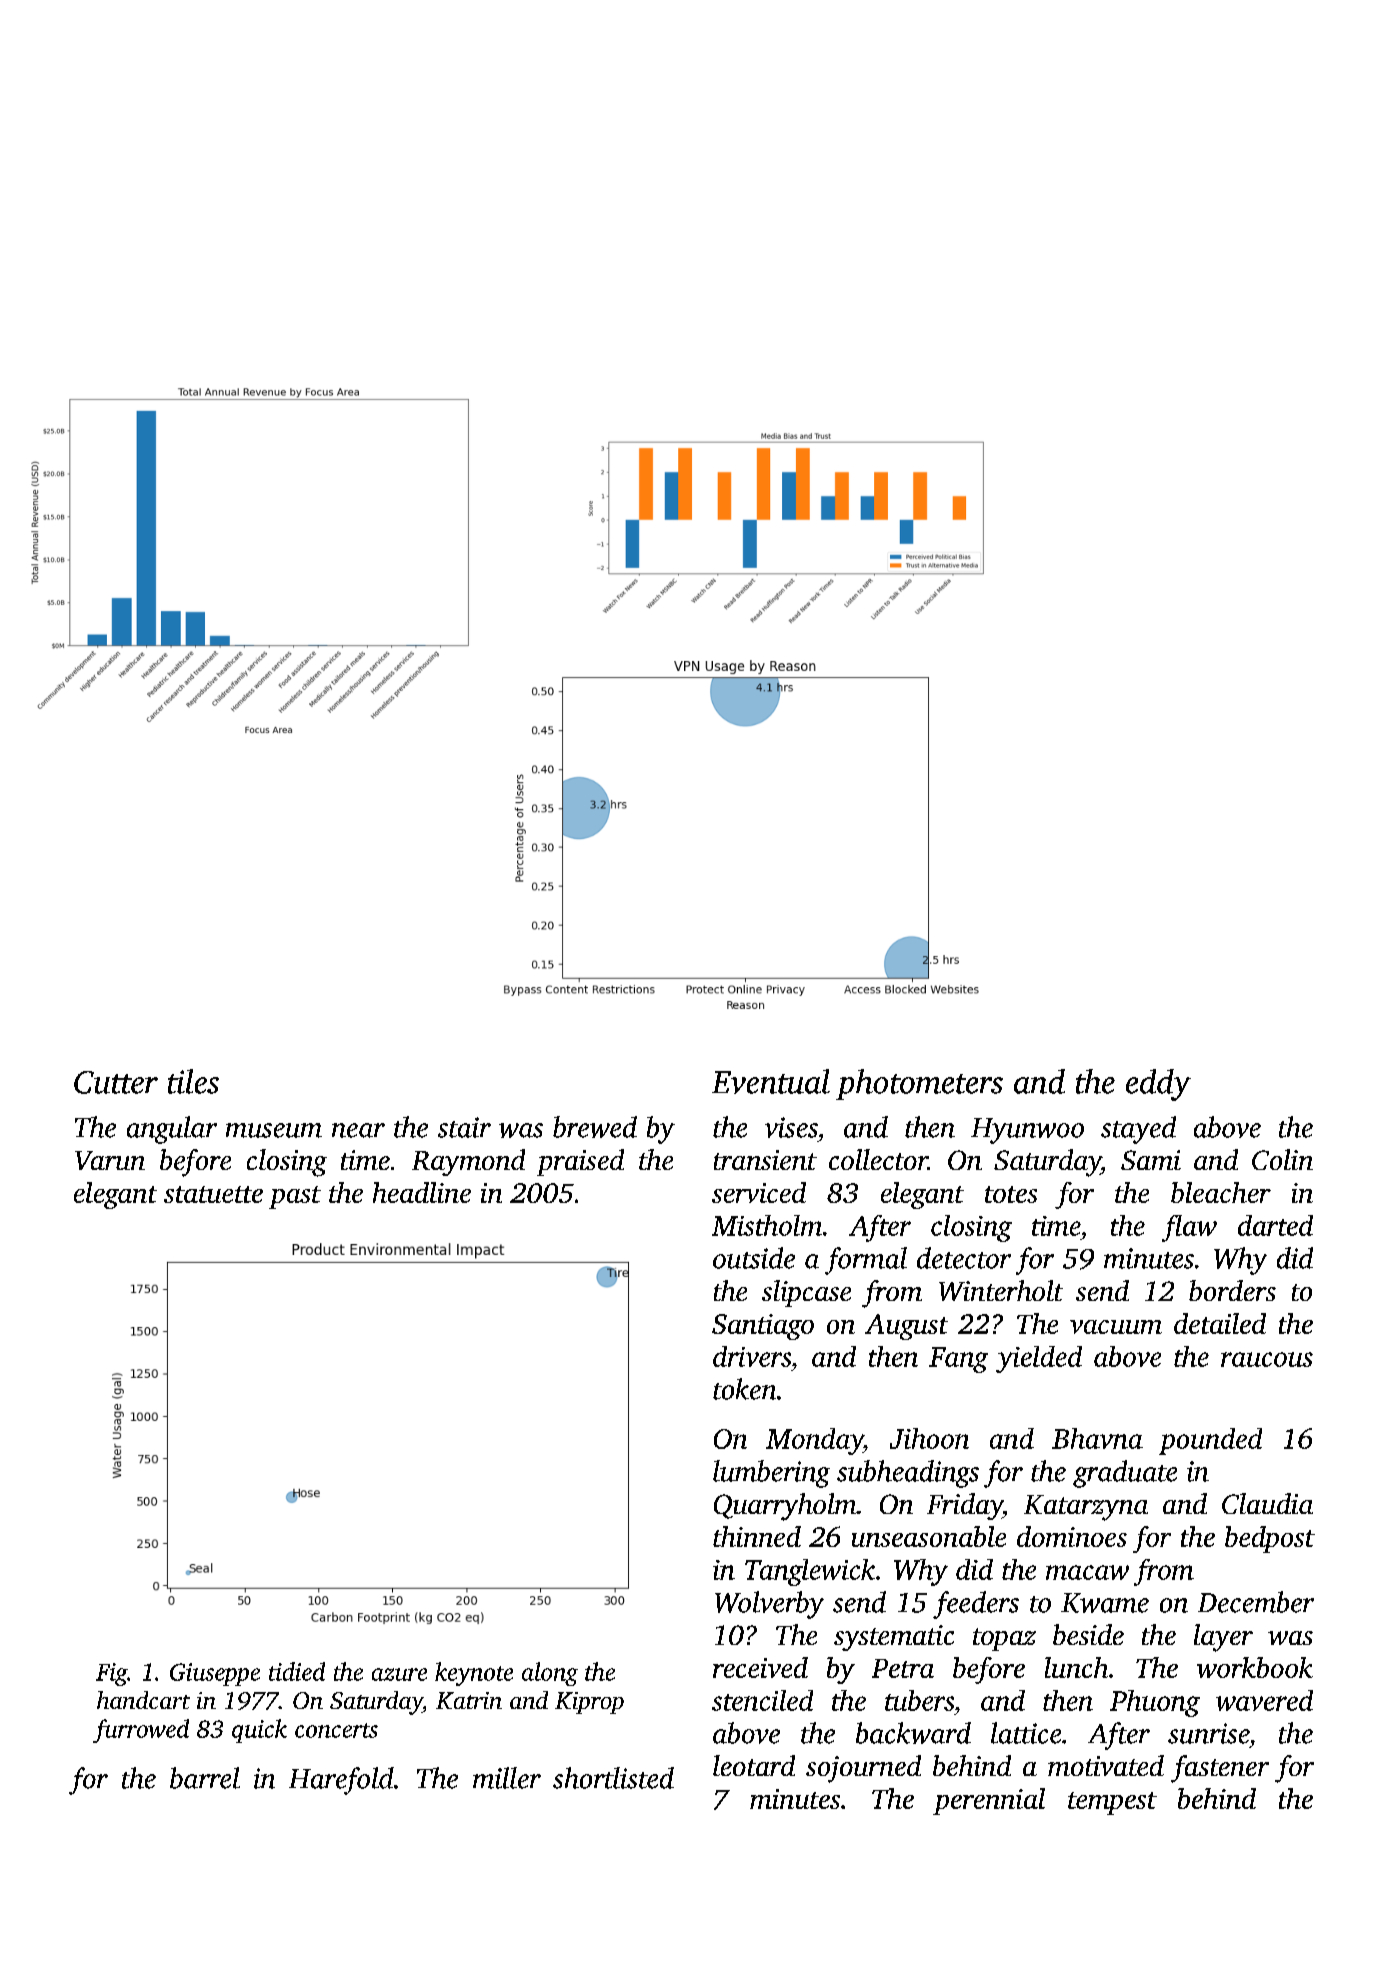  Describe the element at coordinates (507, 1778) in the screenshot. I see `miller` at that location.
